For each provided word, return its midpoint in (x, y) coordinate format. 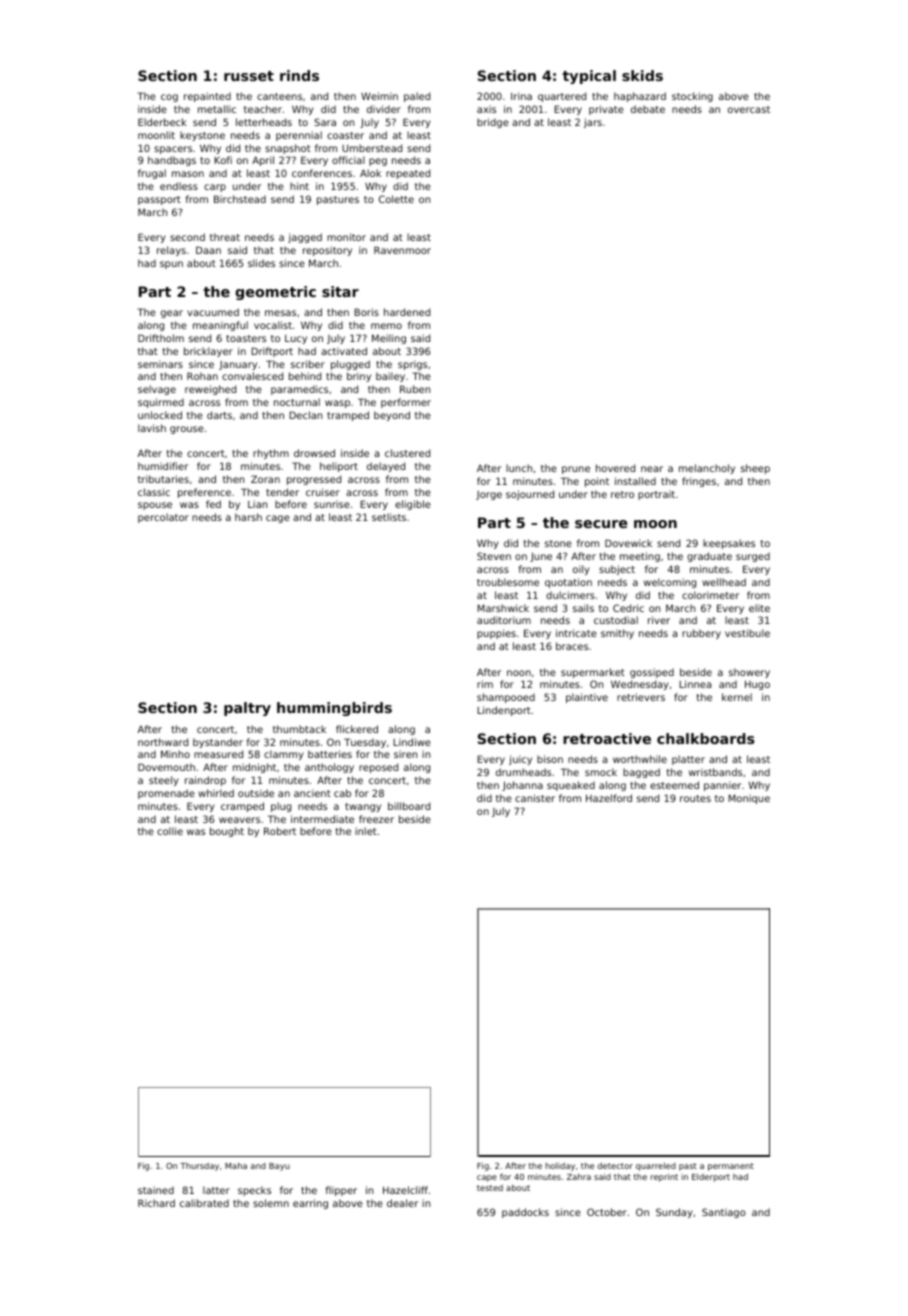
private (606, 110)
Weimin (379, 96)
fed (213, 504)
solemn (271, 1203)
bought (227, 832)
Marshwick (503, 608)
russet (249, 76)
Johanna (522, 786)
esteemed (674, 785)
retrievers (641, 697)
